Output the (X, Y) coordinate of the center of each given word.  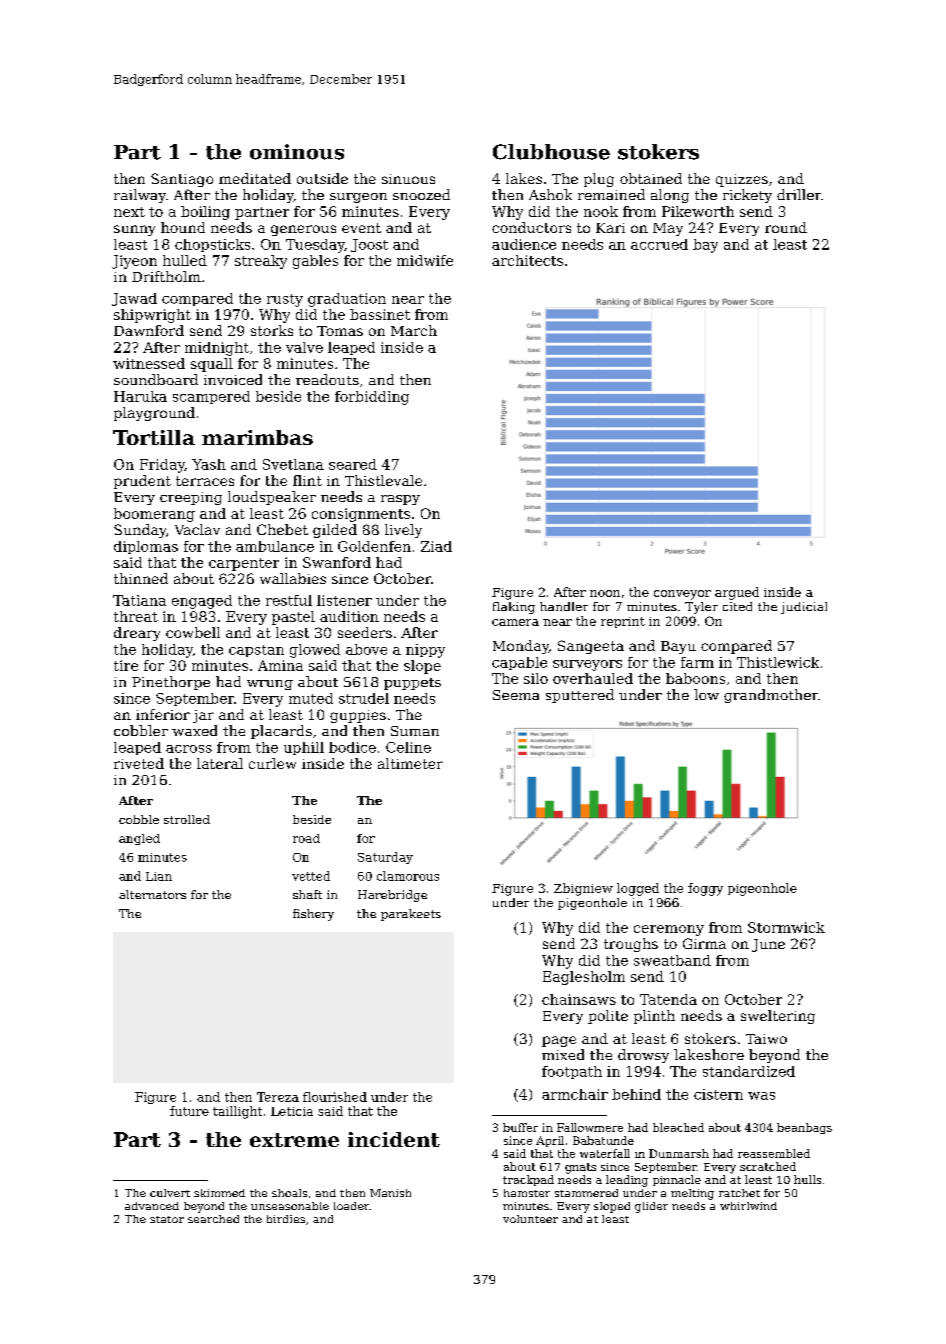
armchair (575, 1094)
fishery (313, 915)
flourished (335, 1097)
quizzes (742, 180)
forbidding (372, 398)
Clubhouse (551, 152)
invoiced (233, 379)
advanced (152, 1206)
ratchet (739, 1193)
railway (140, 196)
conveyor (682, 595)
